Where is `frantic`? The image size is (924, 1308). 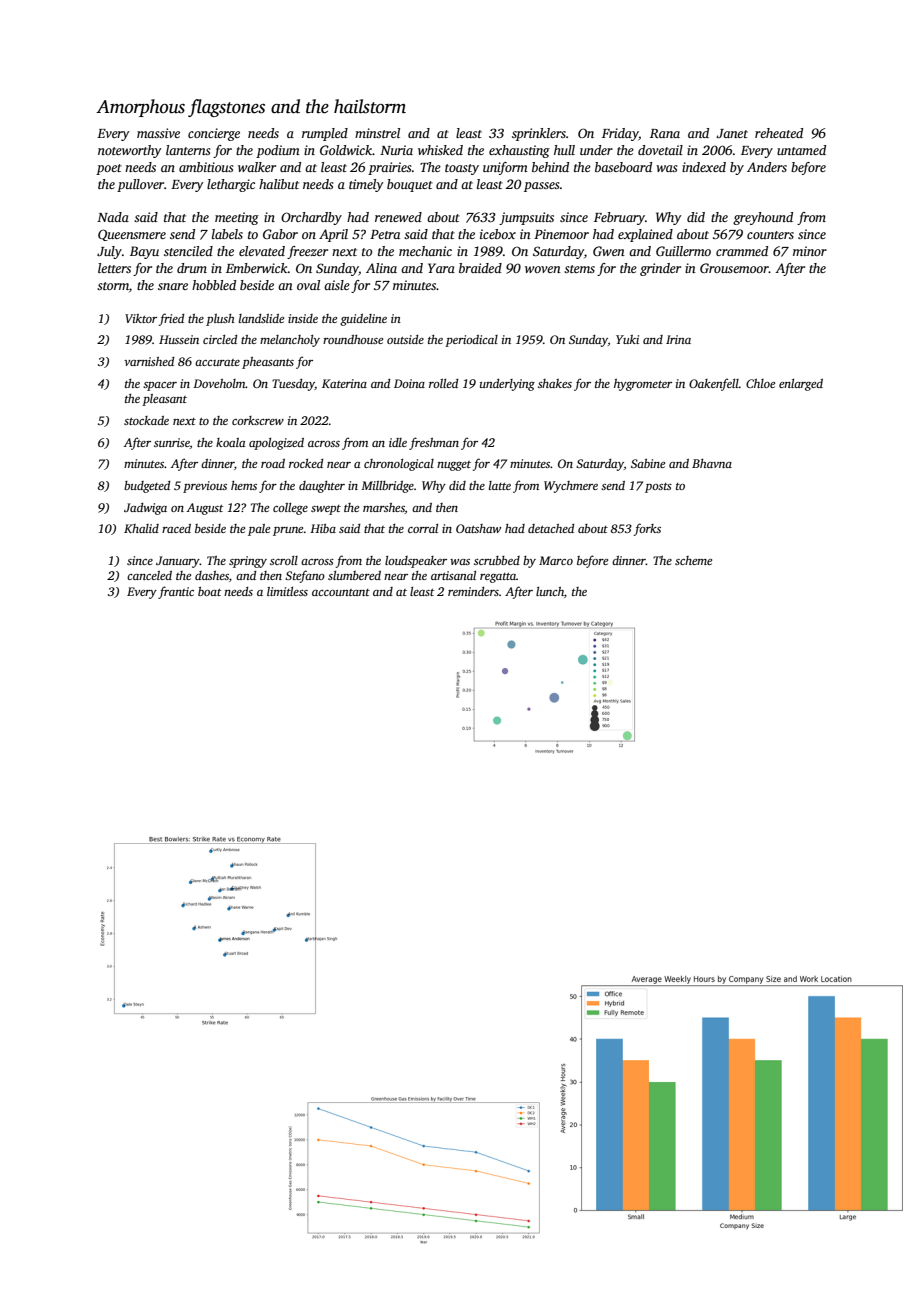
frantic is located at coordinates (176, 592).
